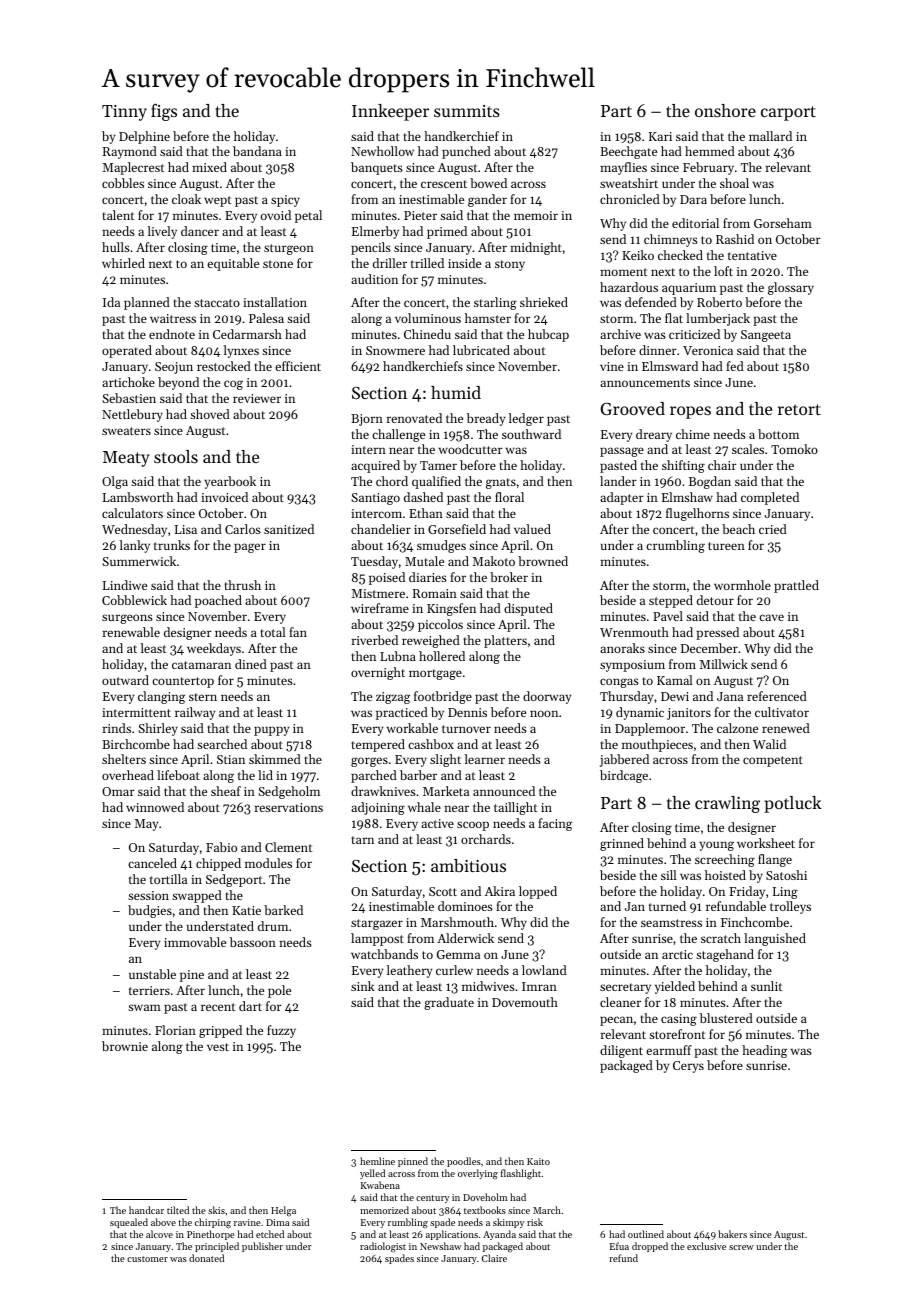 This screenshot has width=924, height=1308. What do you see at coordinates (118, 791) in the screenshot?
I see `Omar` at bounding box center [118, 791].
